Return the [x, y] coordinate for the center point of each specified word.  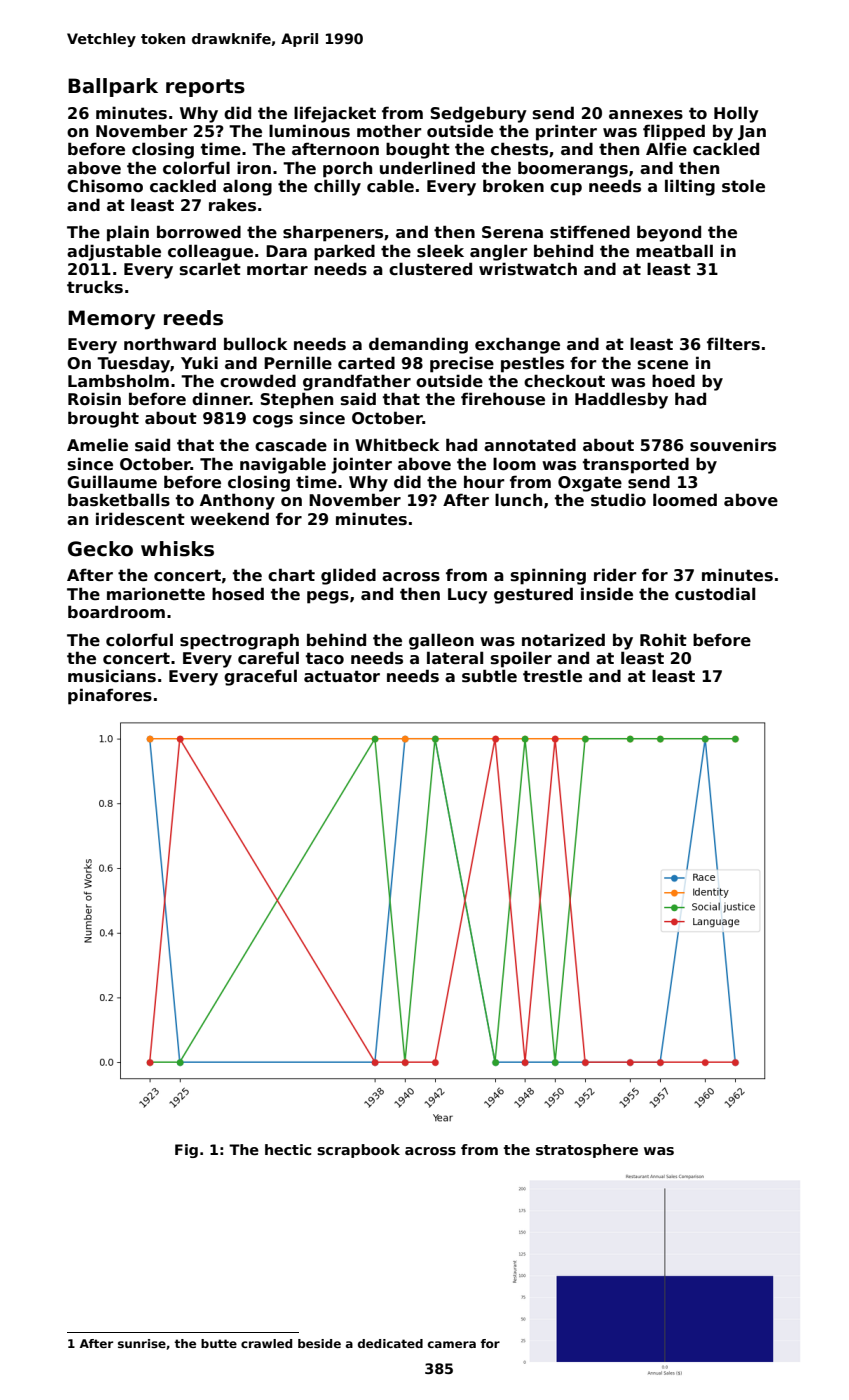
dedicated [390, 1343]
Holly [736, 114]
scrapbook [358, 1151]
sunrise [142, 1343]
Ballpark [113, 87]
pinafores [110, 696]
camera [452, 1344]
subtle [489, 676]
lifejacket [335, 114]
